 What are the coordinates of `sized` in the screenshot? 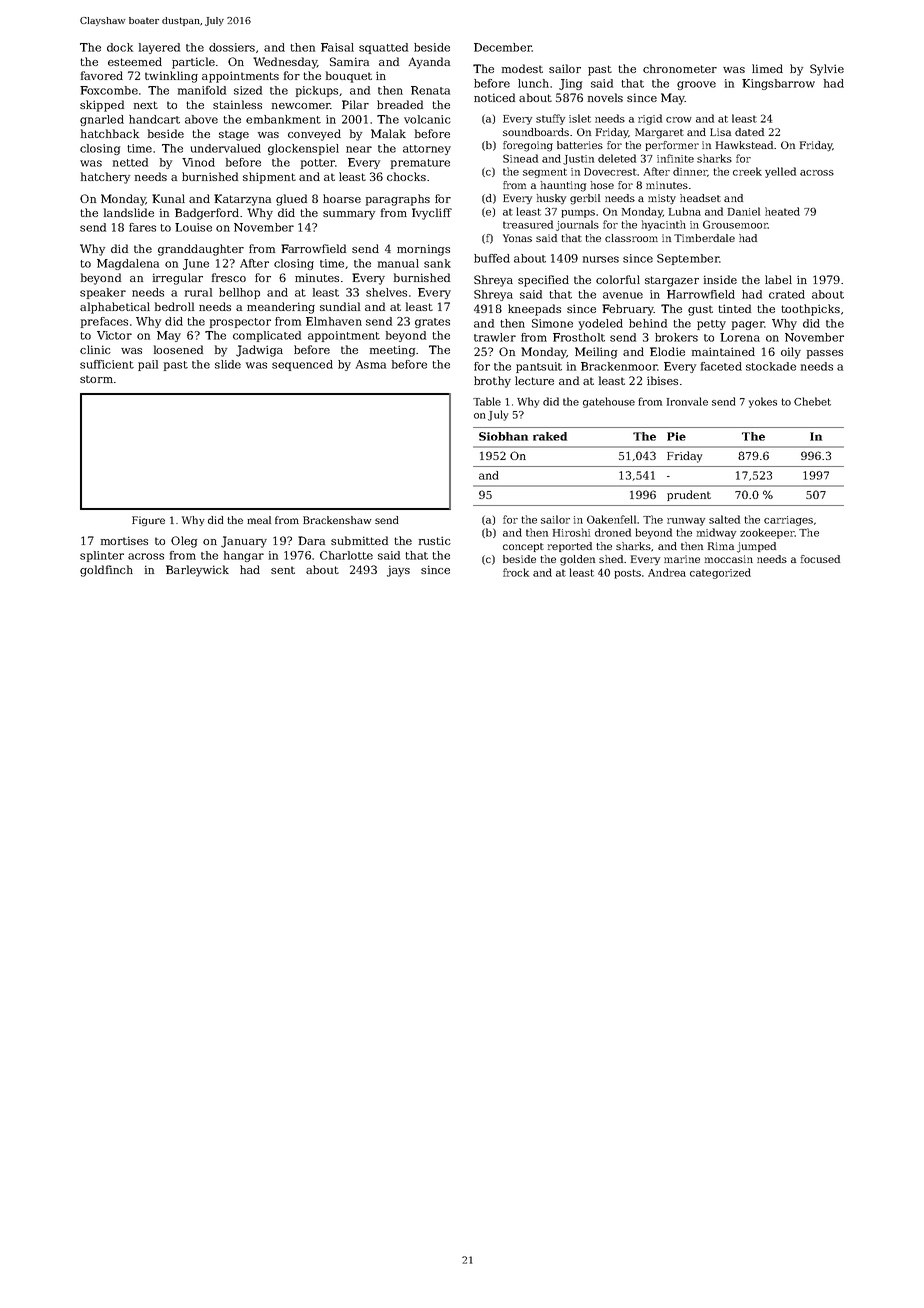 It's located at (248, 90).
